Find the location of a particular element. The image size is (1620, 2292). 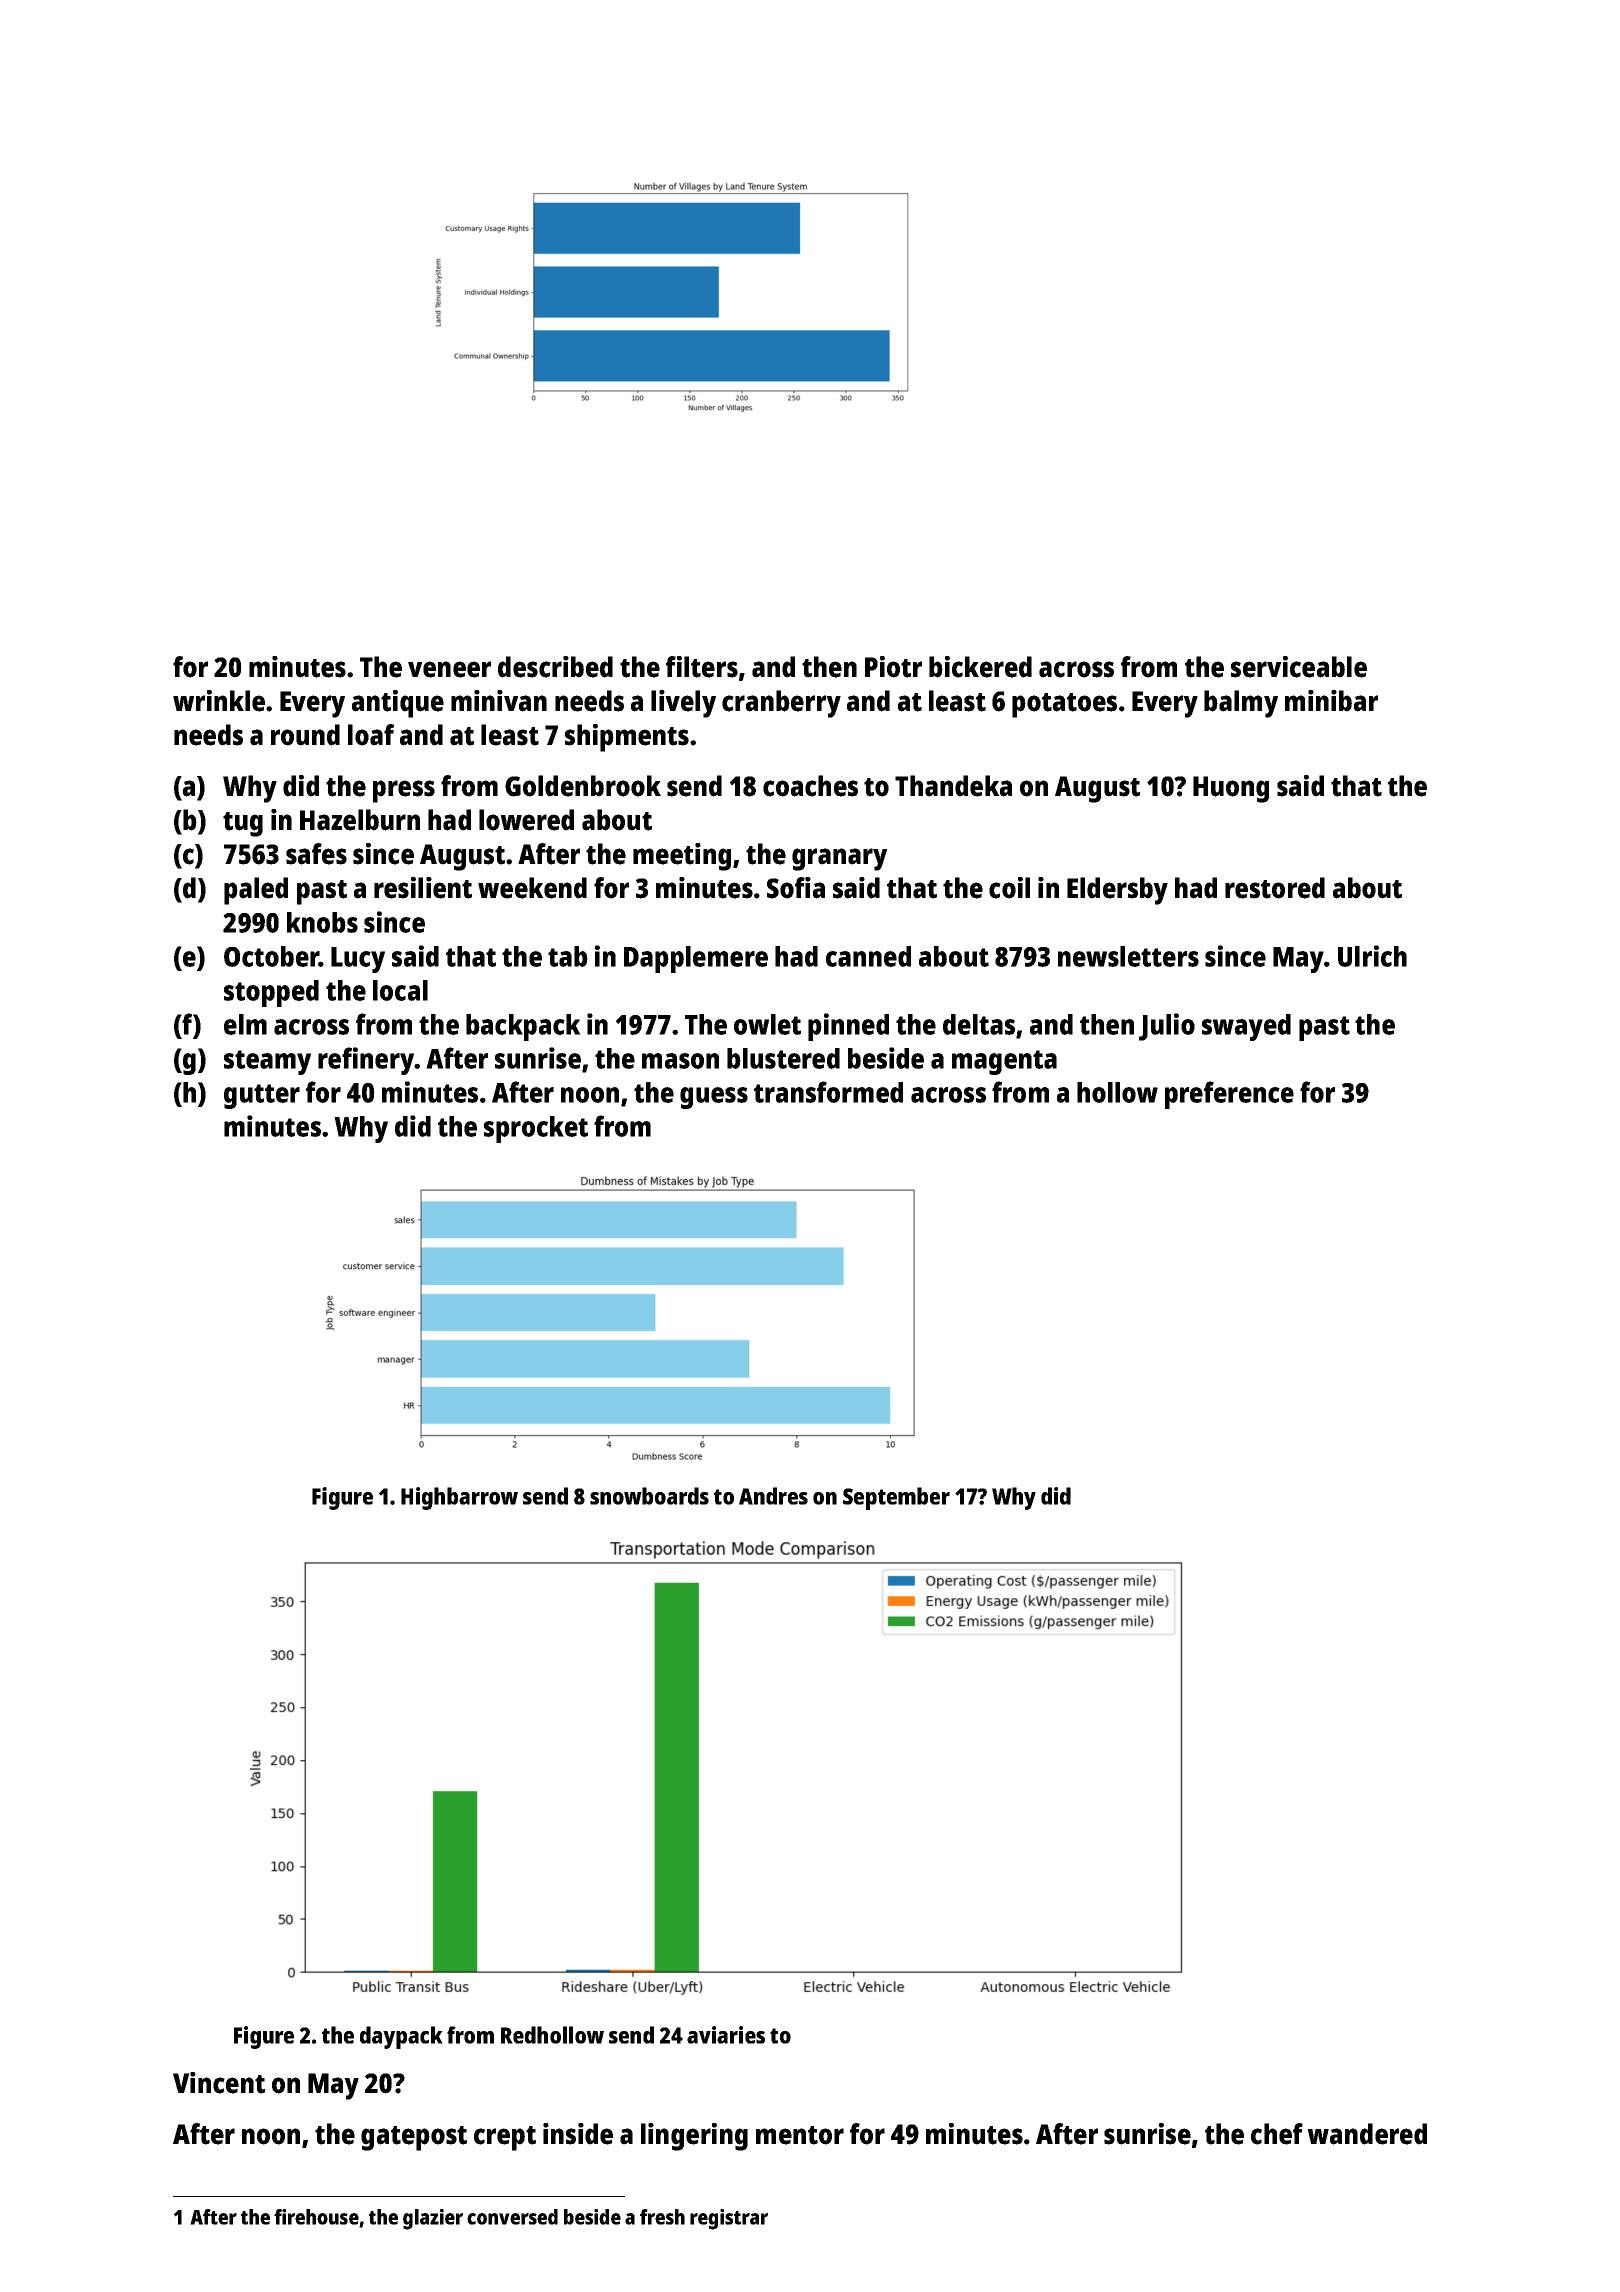

daypack is located at coordinates (401, 2037).
